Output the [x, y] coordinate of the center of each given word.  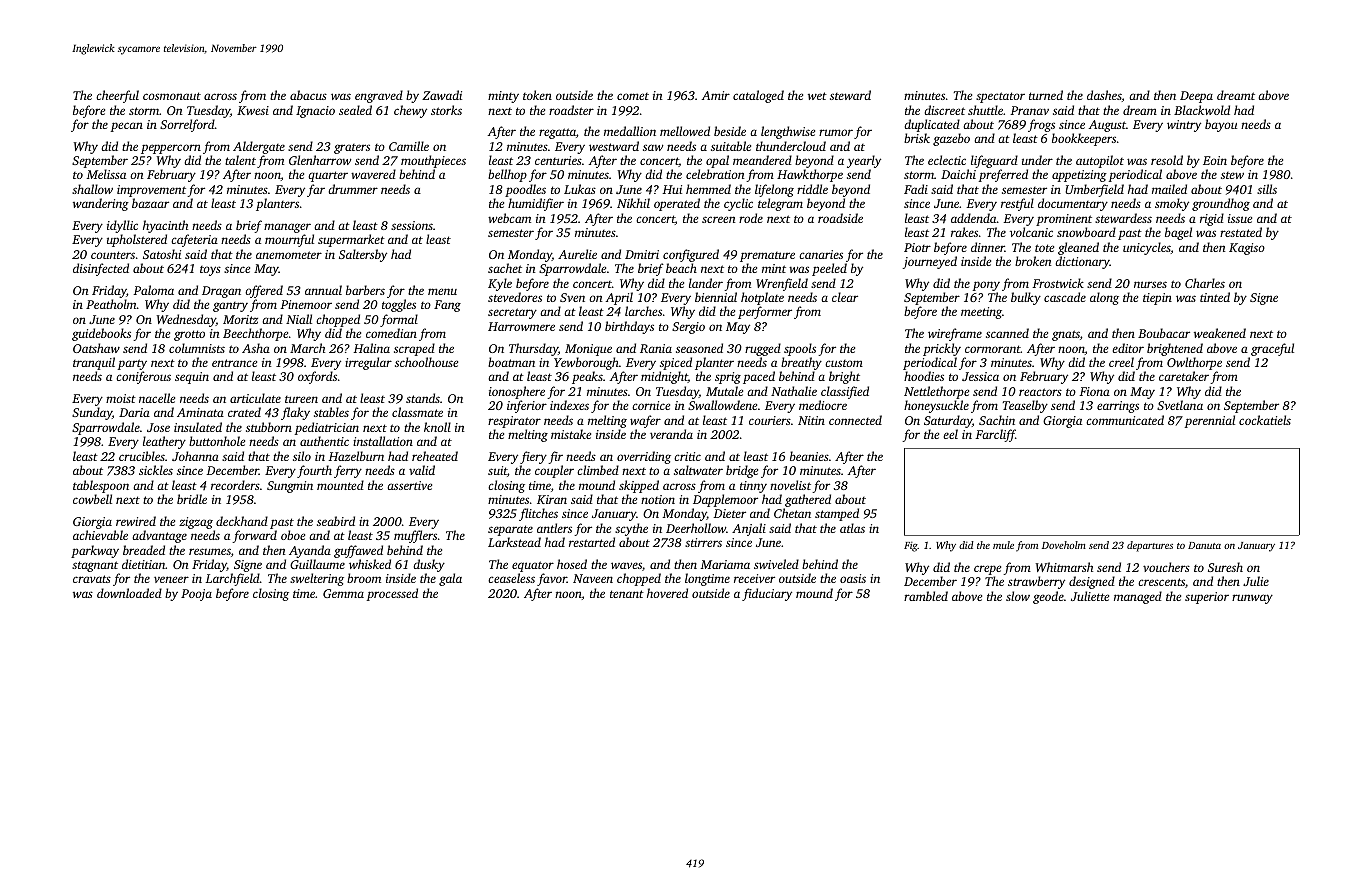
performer [765, 312]
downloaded [129, 593]
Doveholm [1064, 545]
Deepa [1196, 97]
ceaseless [511, 578]
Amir [716, 95]
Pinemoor [306, 304]
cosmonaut [172, 96]
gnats [1066, 335]
